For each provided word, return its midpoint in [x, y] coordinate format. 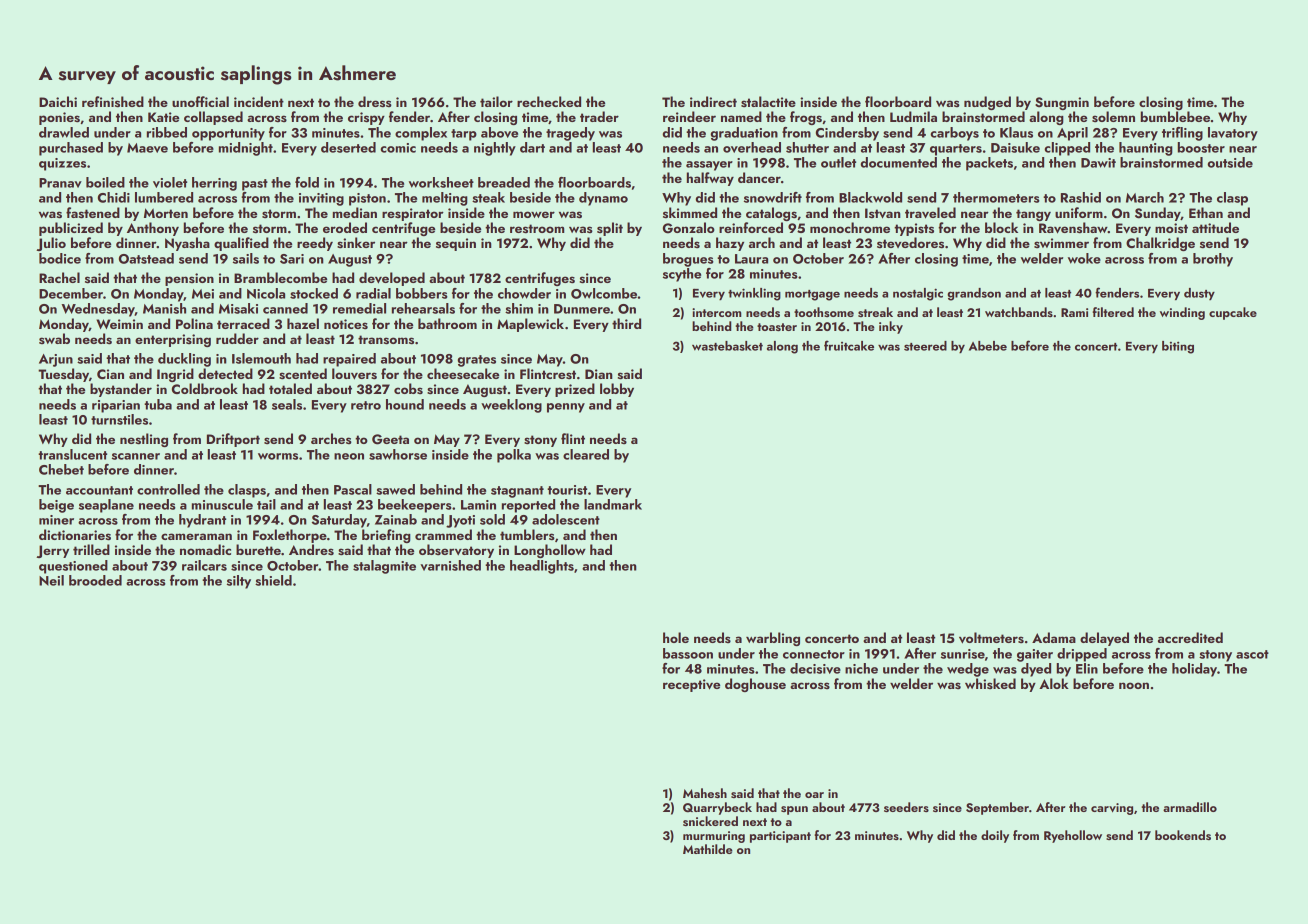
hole [676, 637]
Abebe [988, 346]
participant [780, 837]
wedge [968, 670]
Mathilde [708, 849]
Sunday [1158, 214]
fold [307, 182]
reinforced [751, 227]
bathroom [447, 323]
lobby [617, 390]
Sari [292, 259]
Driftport [233, 440]
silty [239, 582]
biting [1178, 347]
